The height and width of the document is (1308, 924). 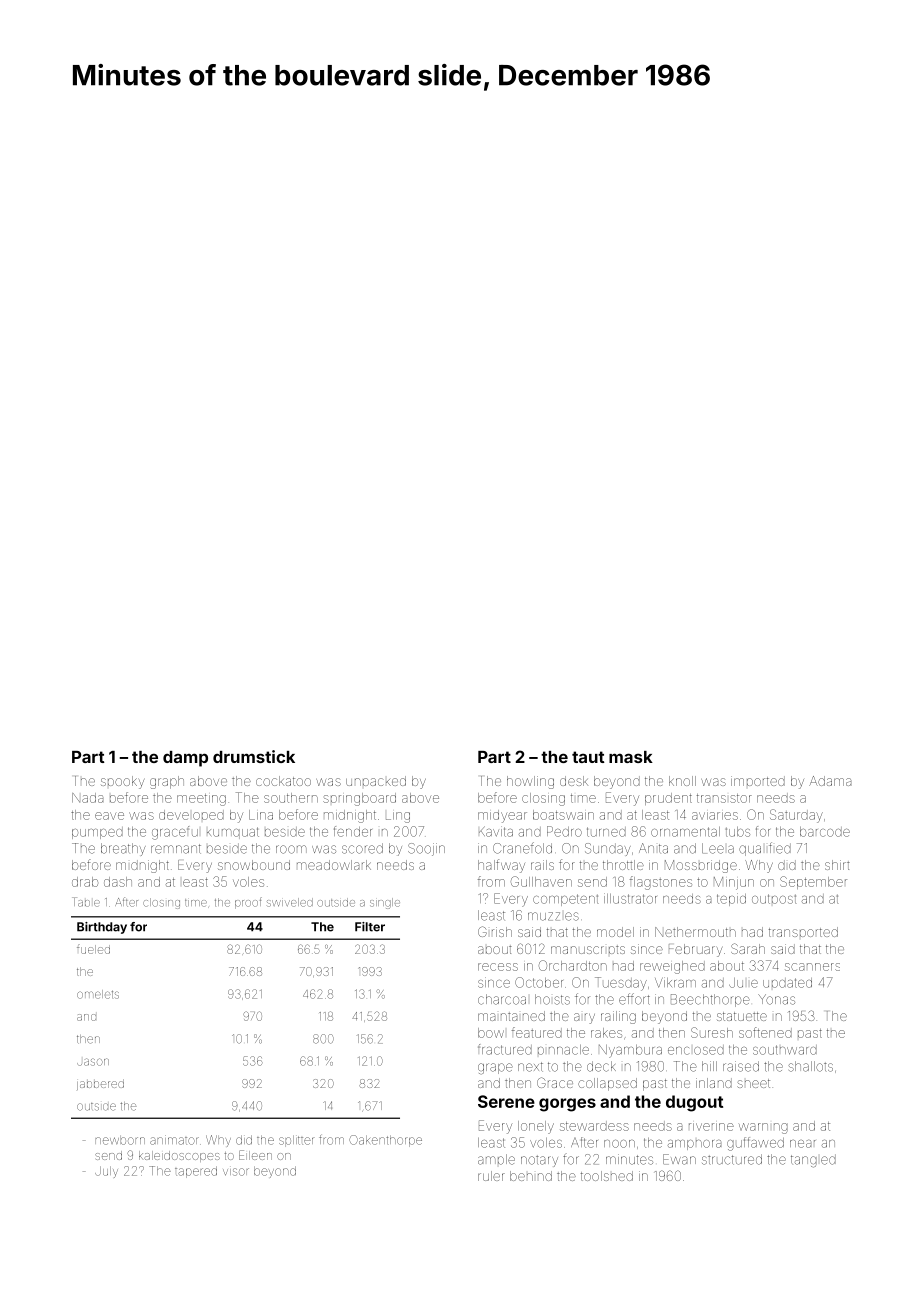 What do you see at coordinates (254, 756) in the document?
I see `drumstick` at bounding box center [254, 756].
